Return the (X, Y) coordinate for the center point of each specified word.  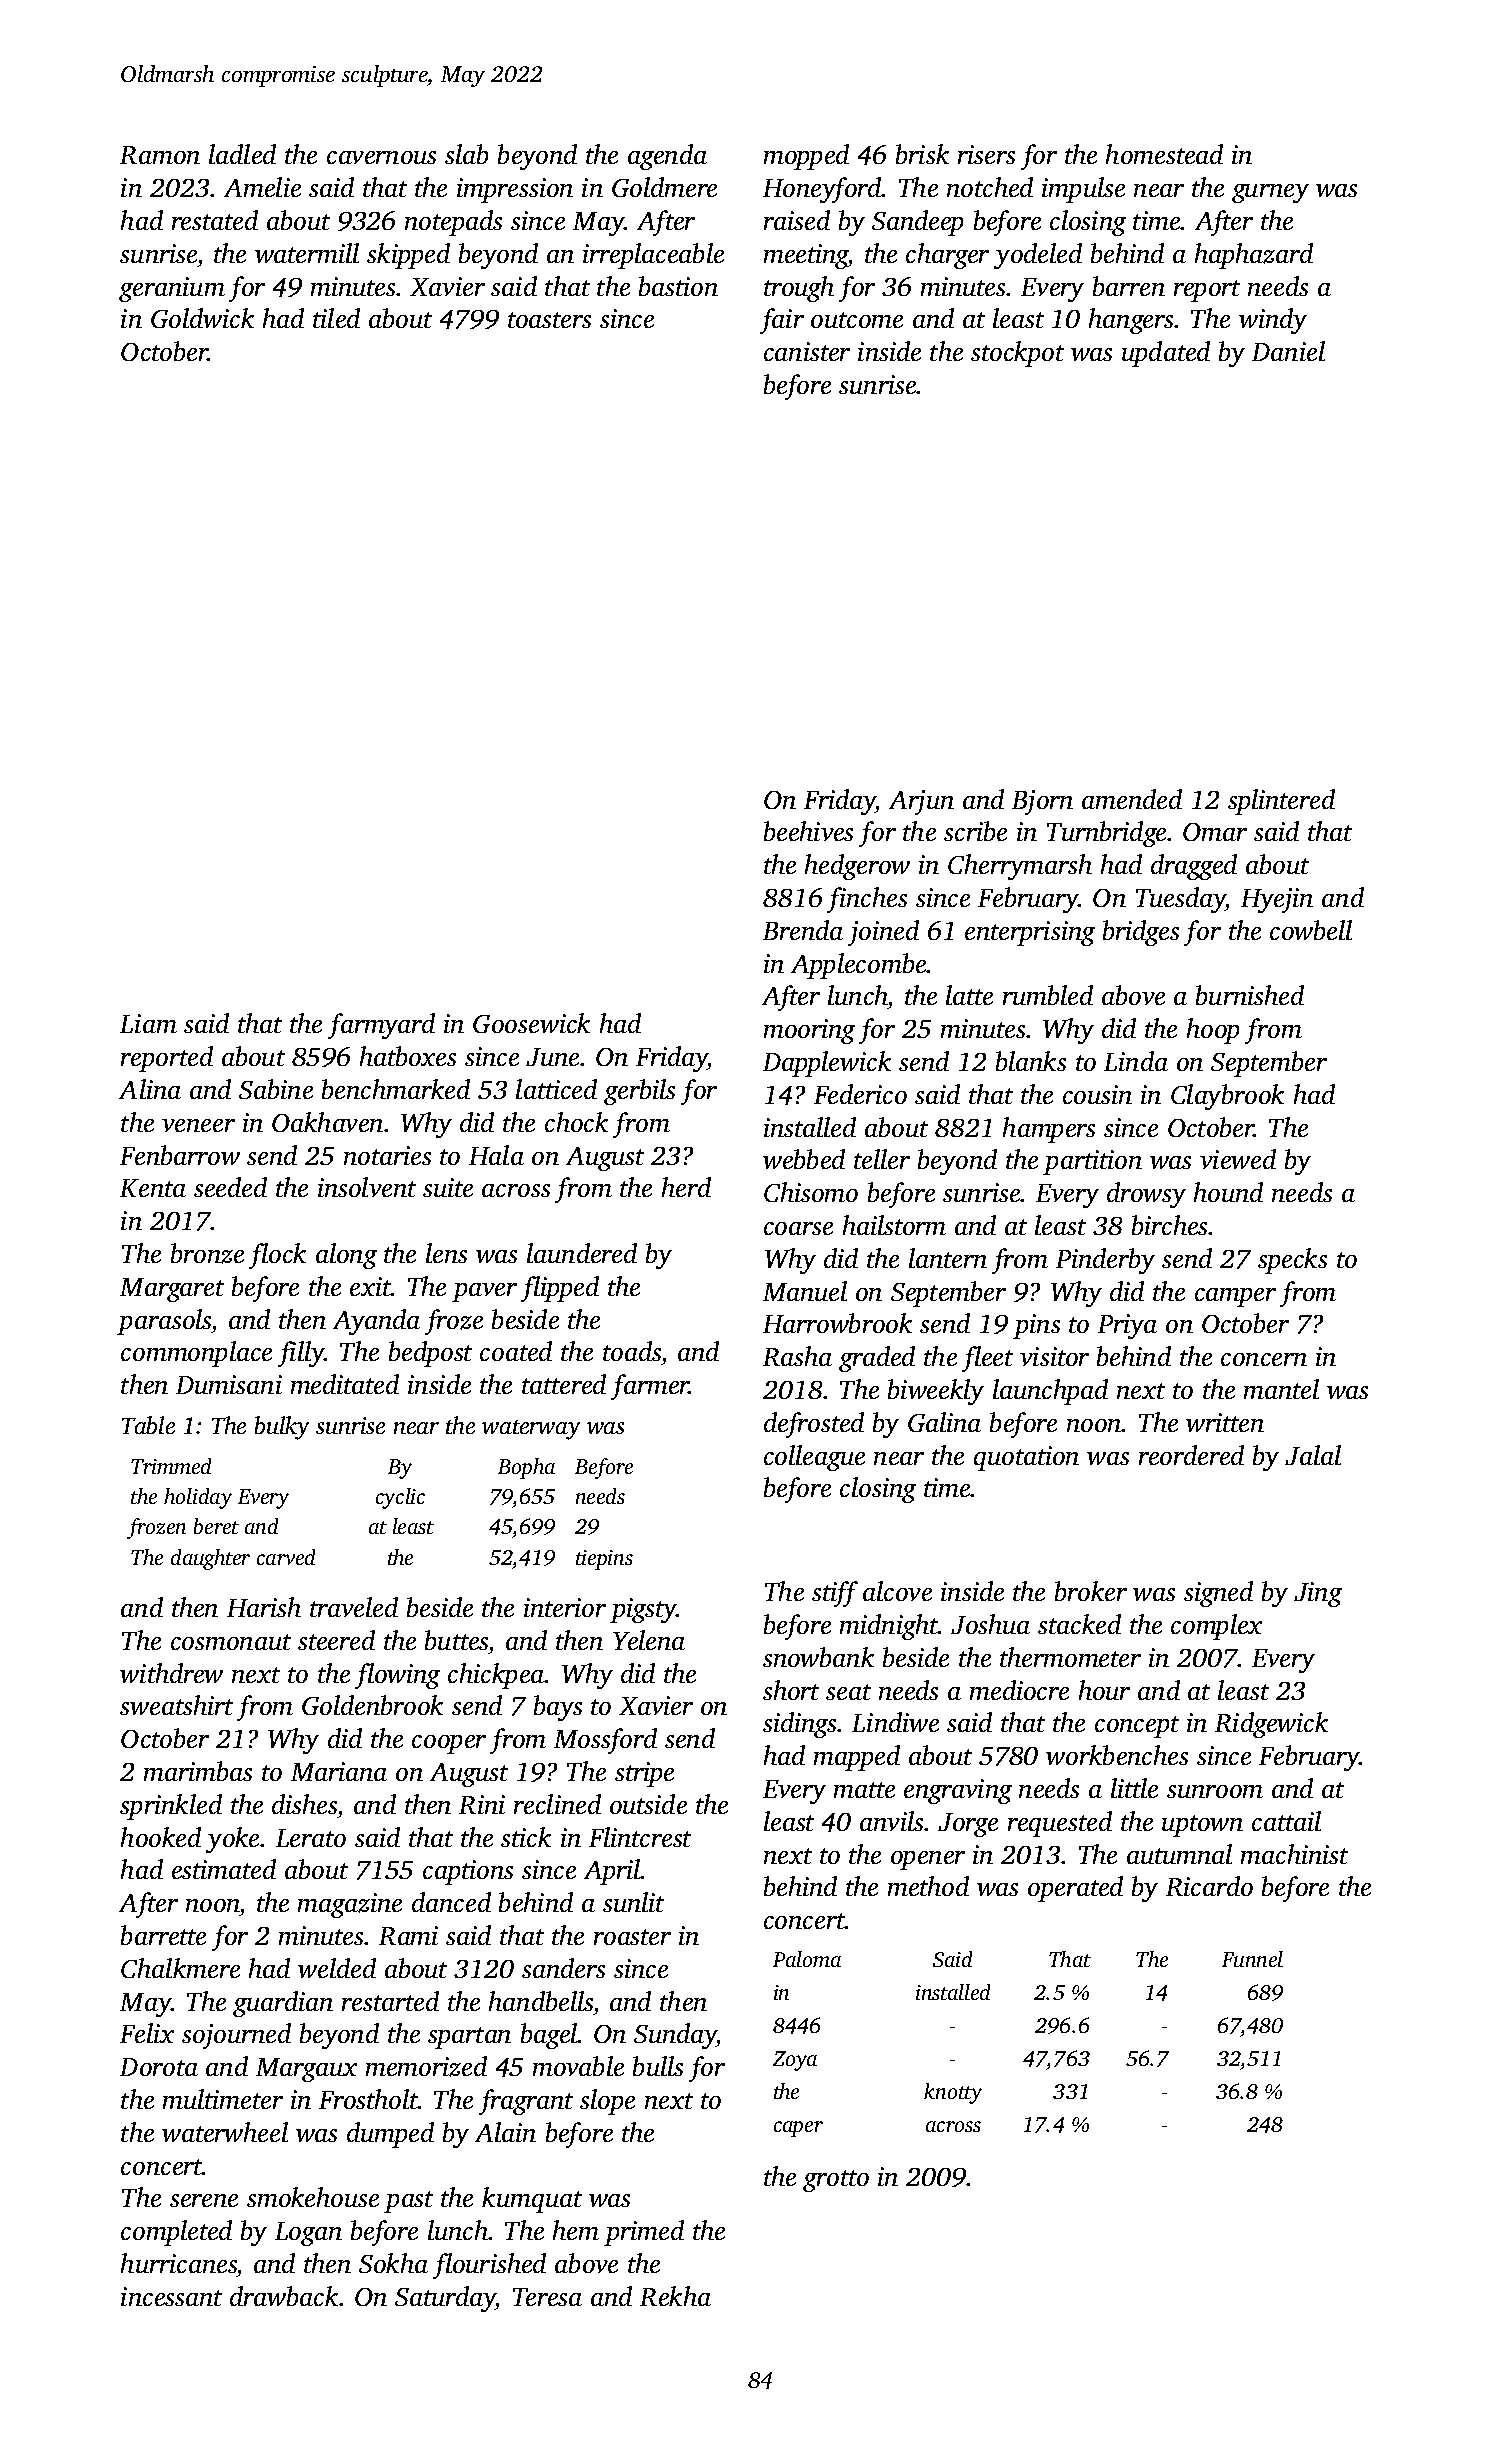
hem (576, 2230)
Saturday (445, 2299)
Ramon (160, 155)
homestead (1164, 154)
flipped (560, 1289)
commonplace (196, 1354)
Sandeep (917, 223)
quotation (1026, 1458)
